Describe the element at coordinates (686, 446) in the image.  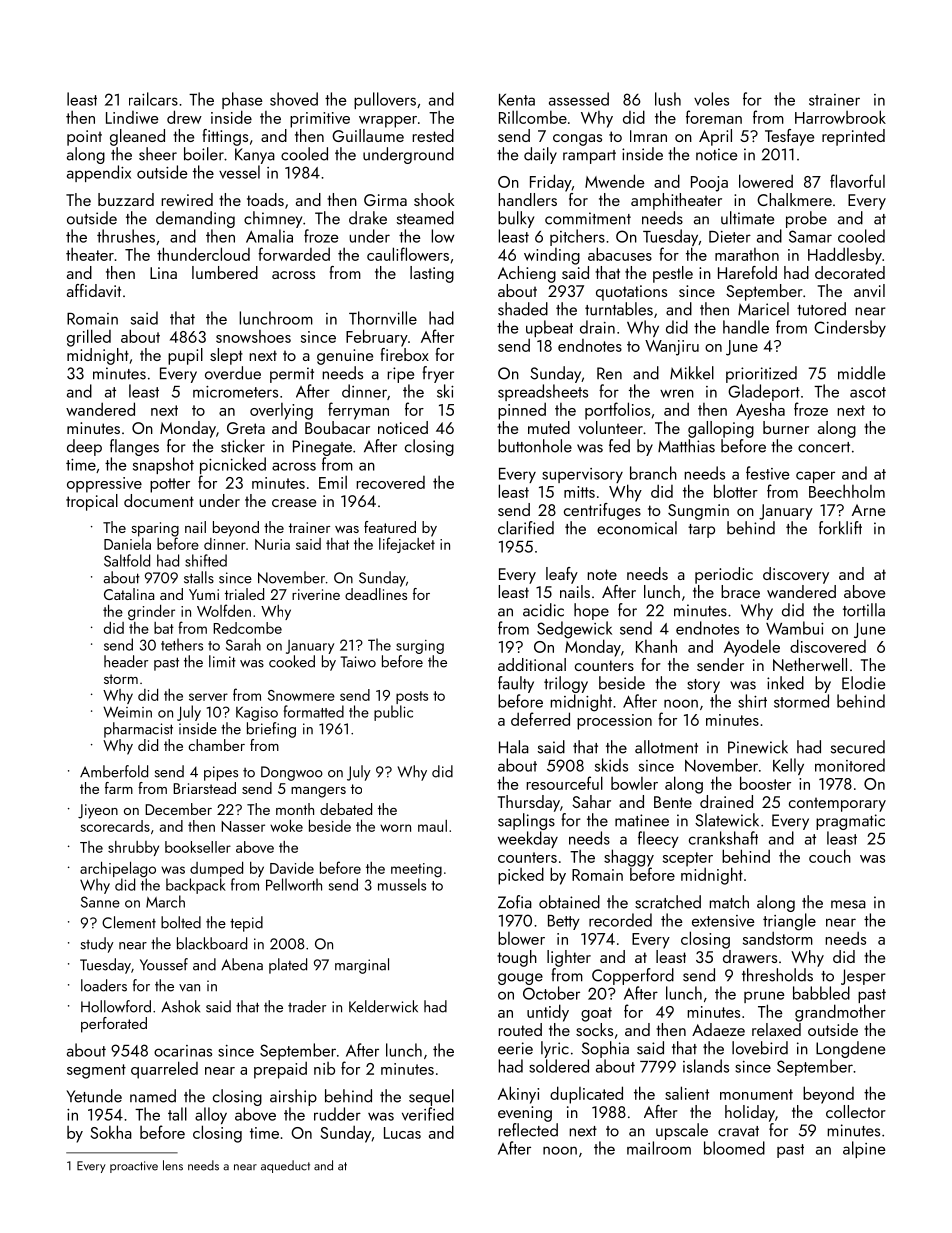
I see `Matthias` at that location.
